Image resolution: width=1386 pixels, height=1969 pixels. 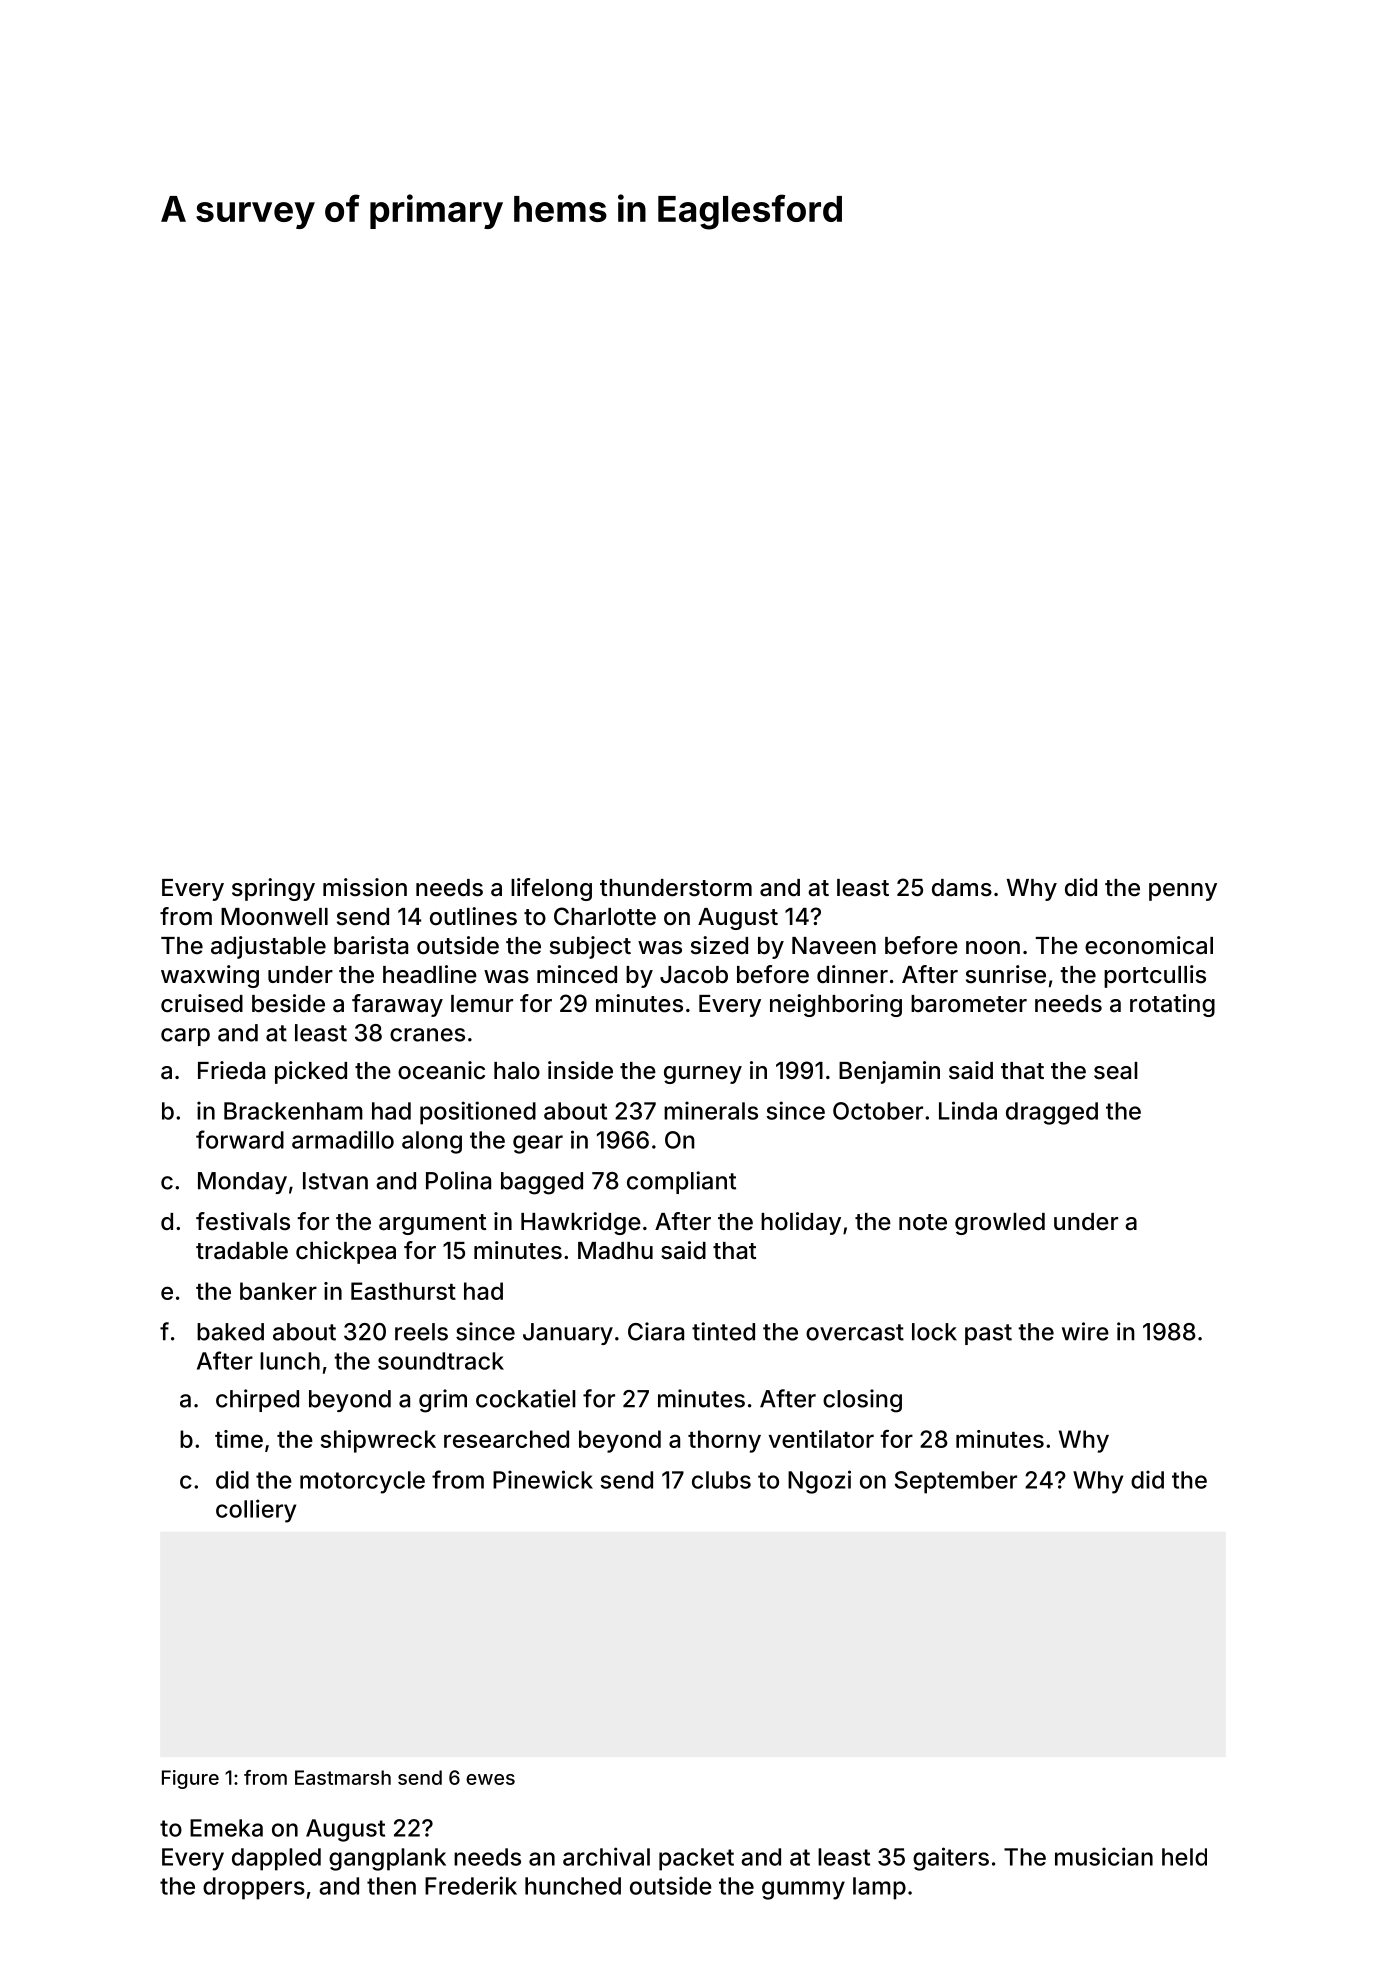 What do you see at coordinates (239, 1439) in the page?
I see `time` at bounding box center [239, 1439].
